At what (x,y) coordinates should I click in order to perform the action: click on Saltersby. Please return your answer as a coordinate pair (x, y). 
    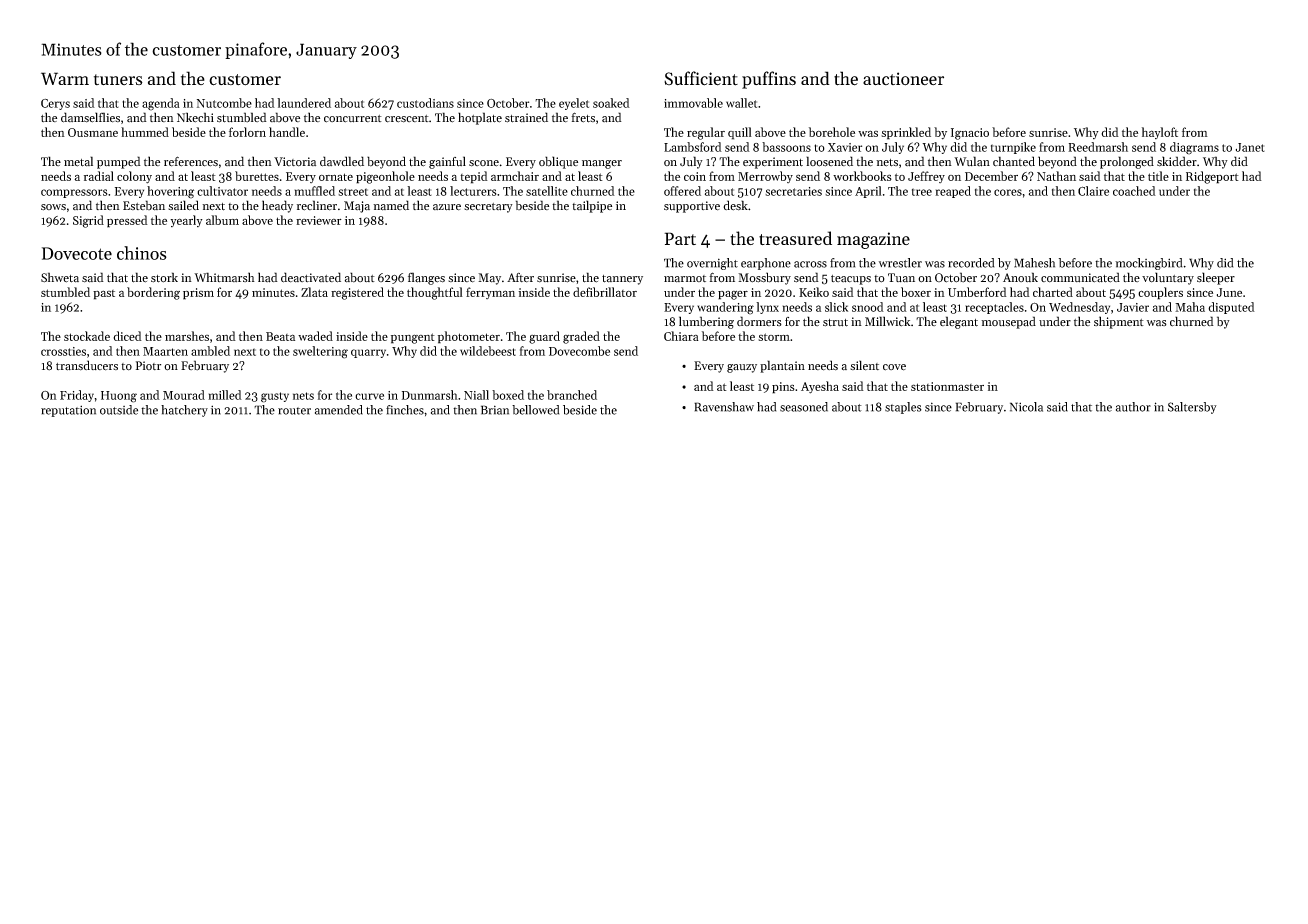
    Looking at the image, I should click on (1192, 408).
